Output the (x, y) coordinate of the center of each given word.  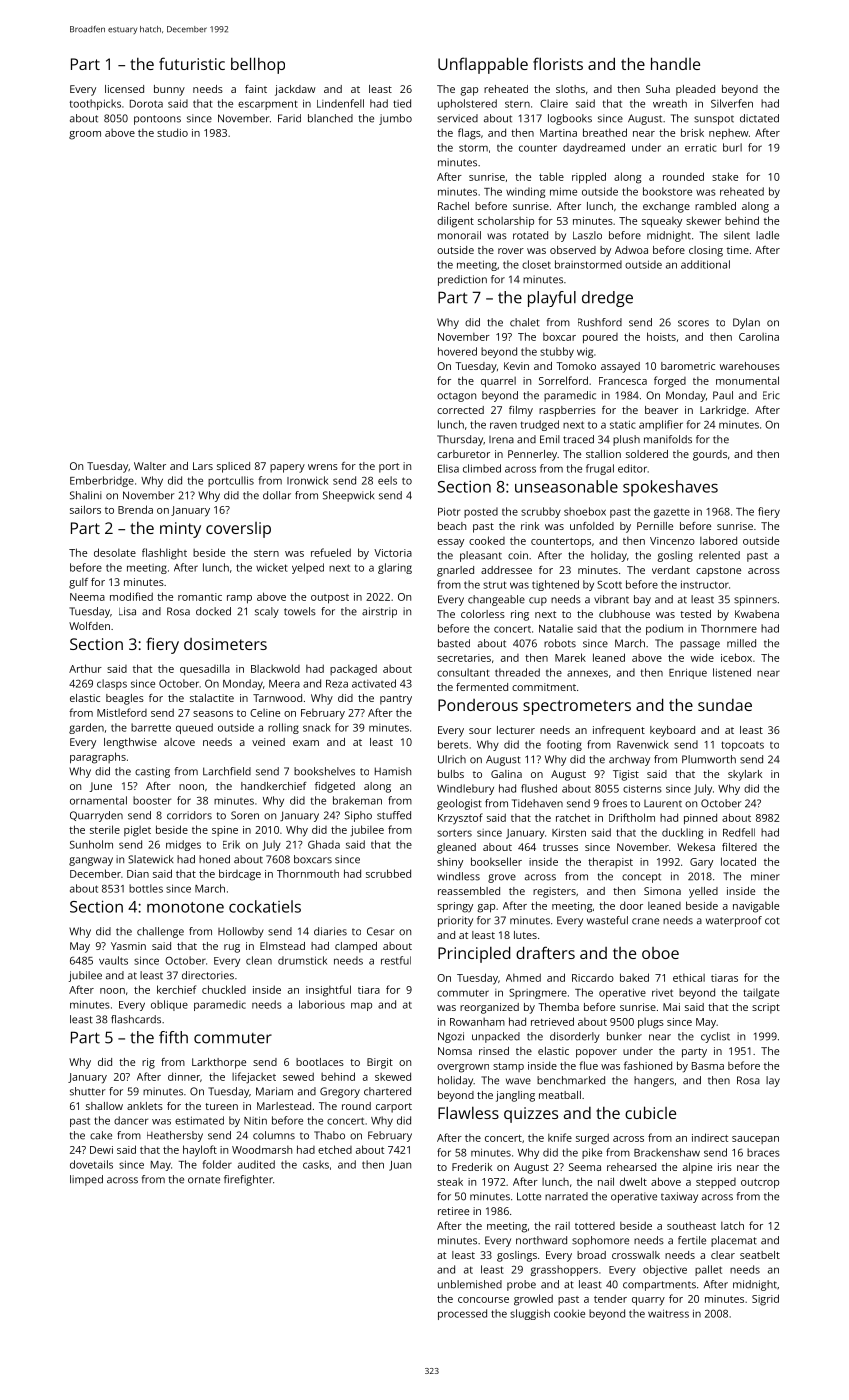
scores (693, 323)
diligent (455, 222)
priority (455, 921)
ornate (204, 1180)
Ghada (324, 844)
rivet (662, 993)
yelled (703, 892)
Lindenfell (340, 103)
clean (259, 960)
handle (675, 63)
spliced (233, 467)
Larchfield (227, 771)
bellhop (258, 65)
